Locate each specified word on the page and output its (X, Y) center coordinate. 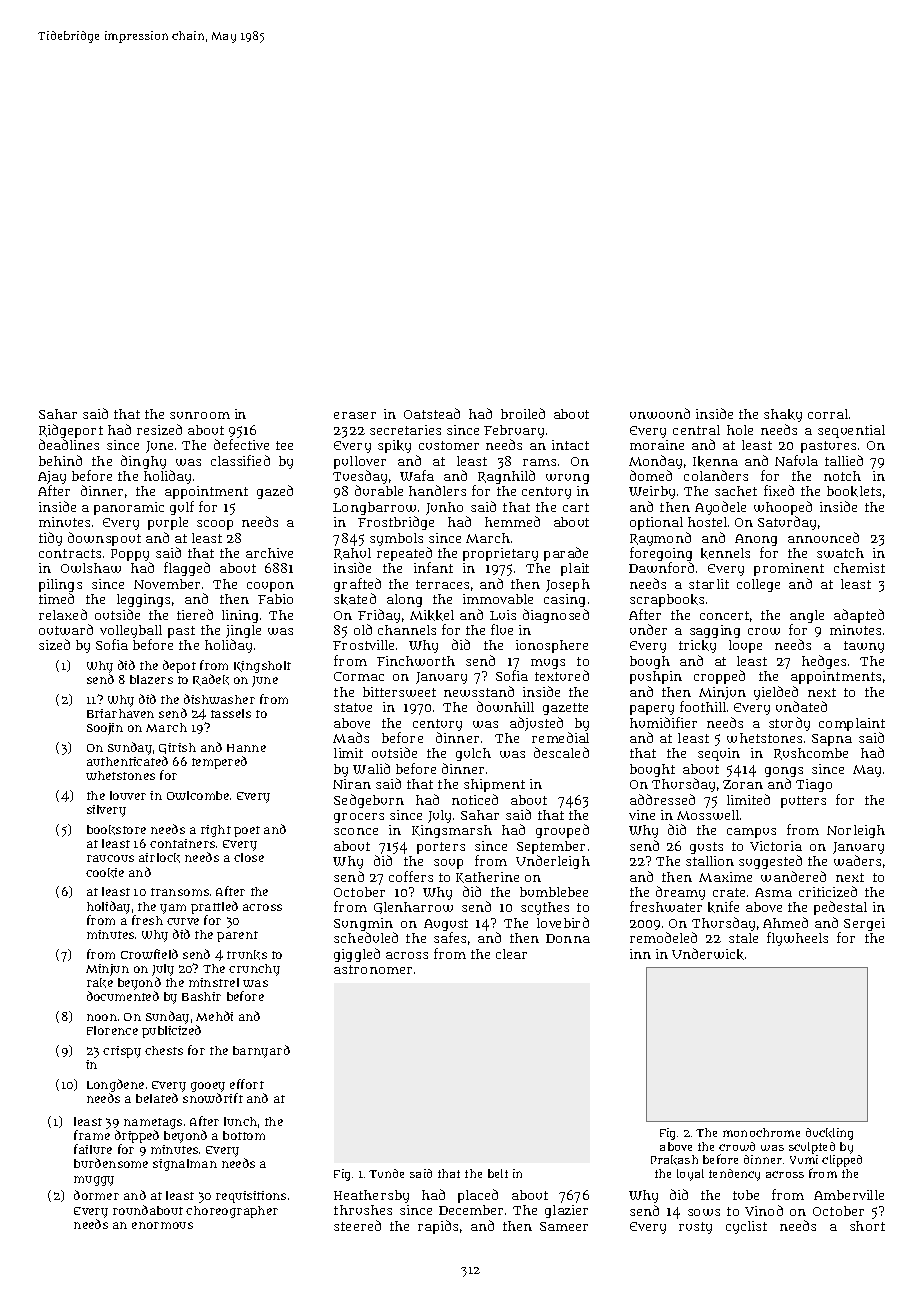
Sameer (564, 1226)
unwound (660, 413)
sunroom (200, 415)
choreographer (232, 1212)
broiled (523, 413)
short (867, 1226)
